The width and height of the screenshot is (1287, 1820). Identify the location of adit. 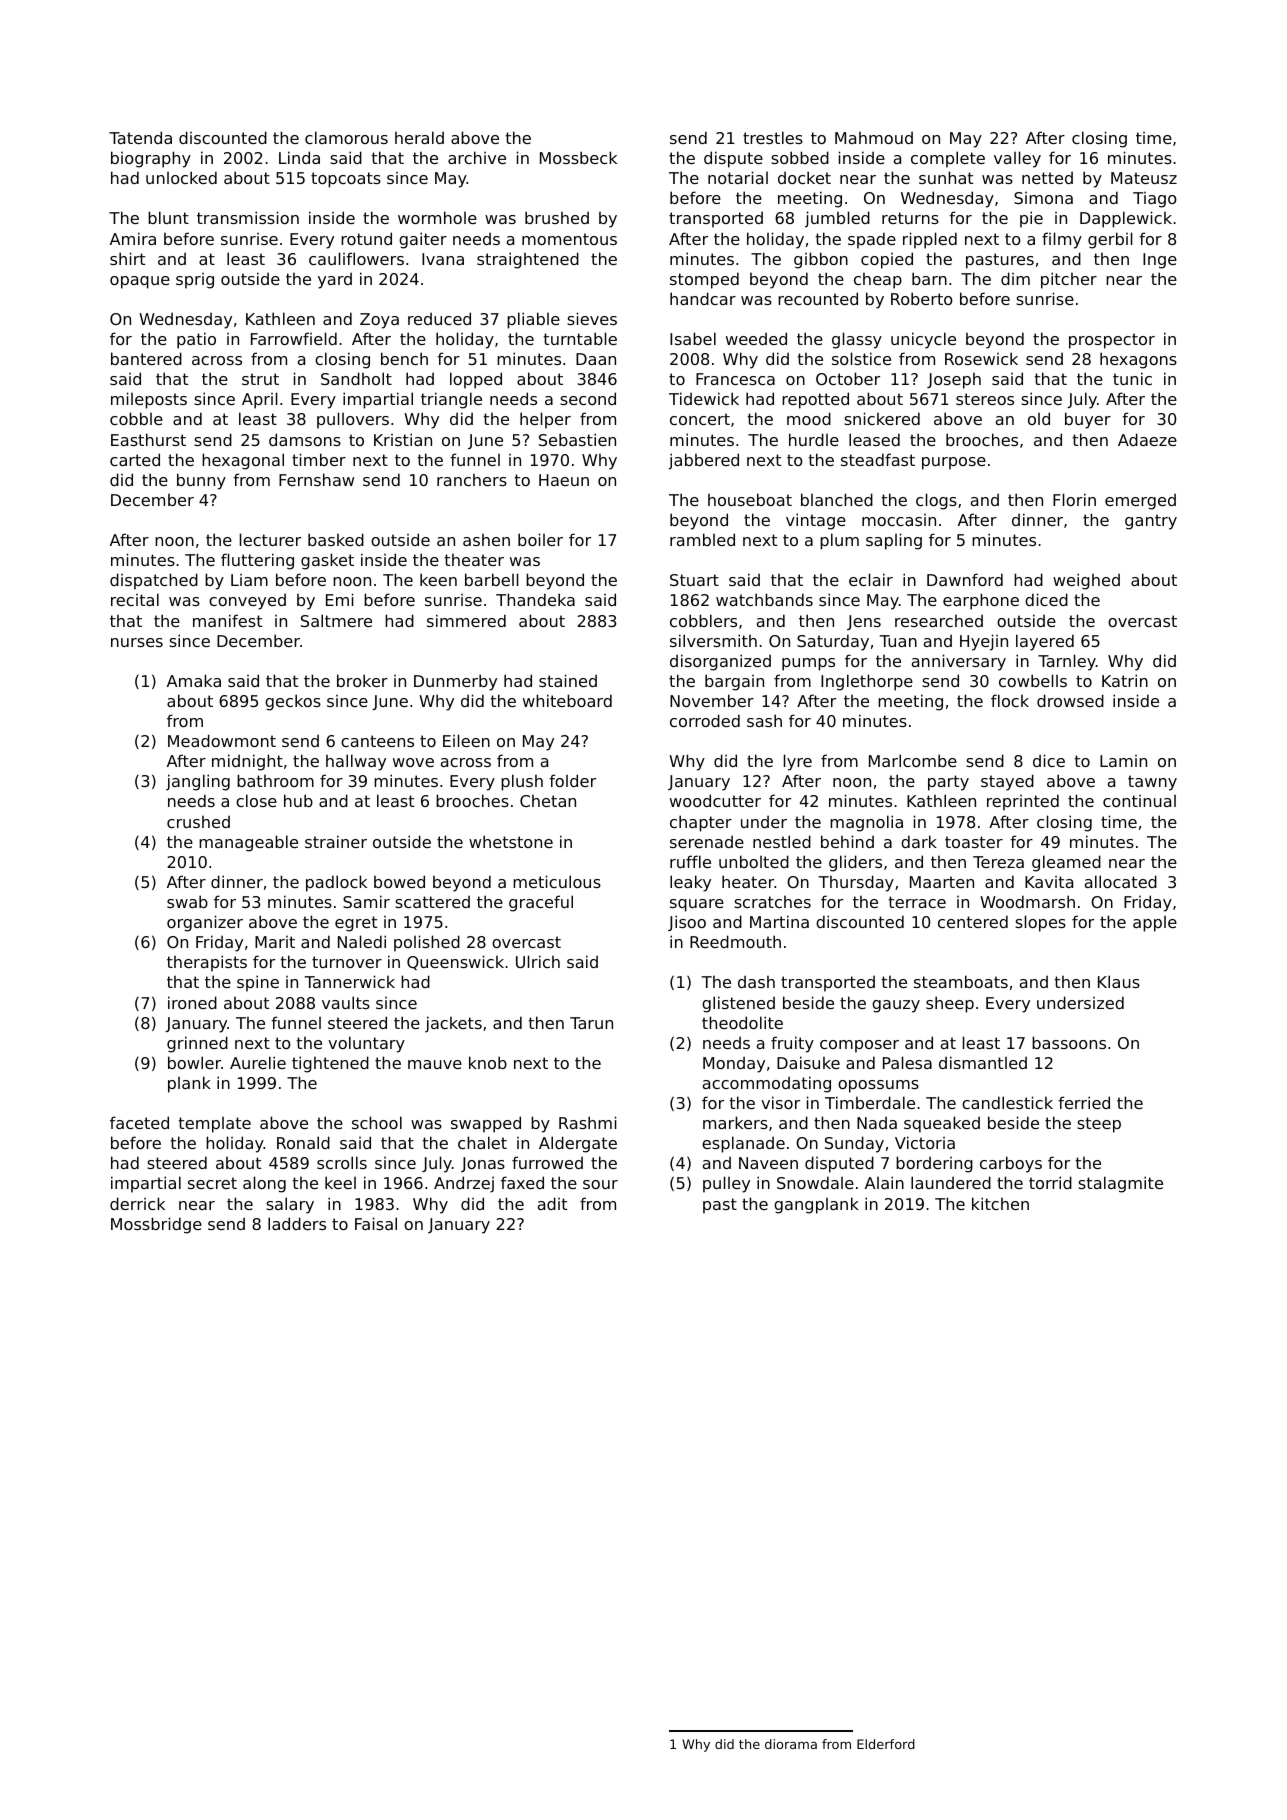
(552, 1203).
